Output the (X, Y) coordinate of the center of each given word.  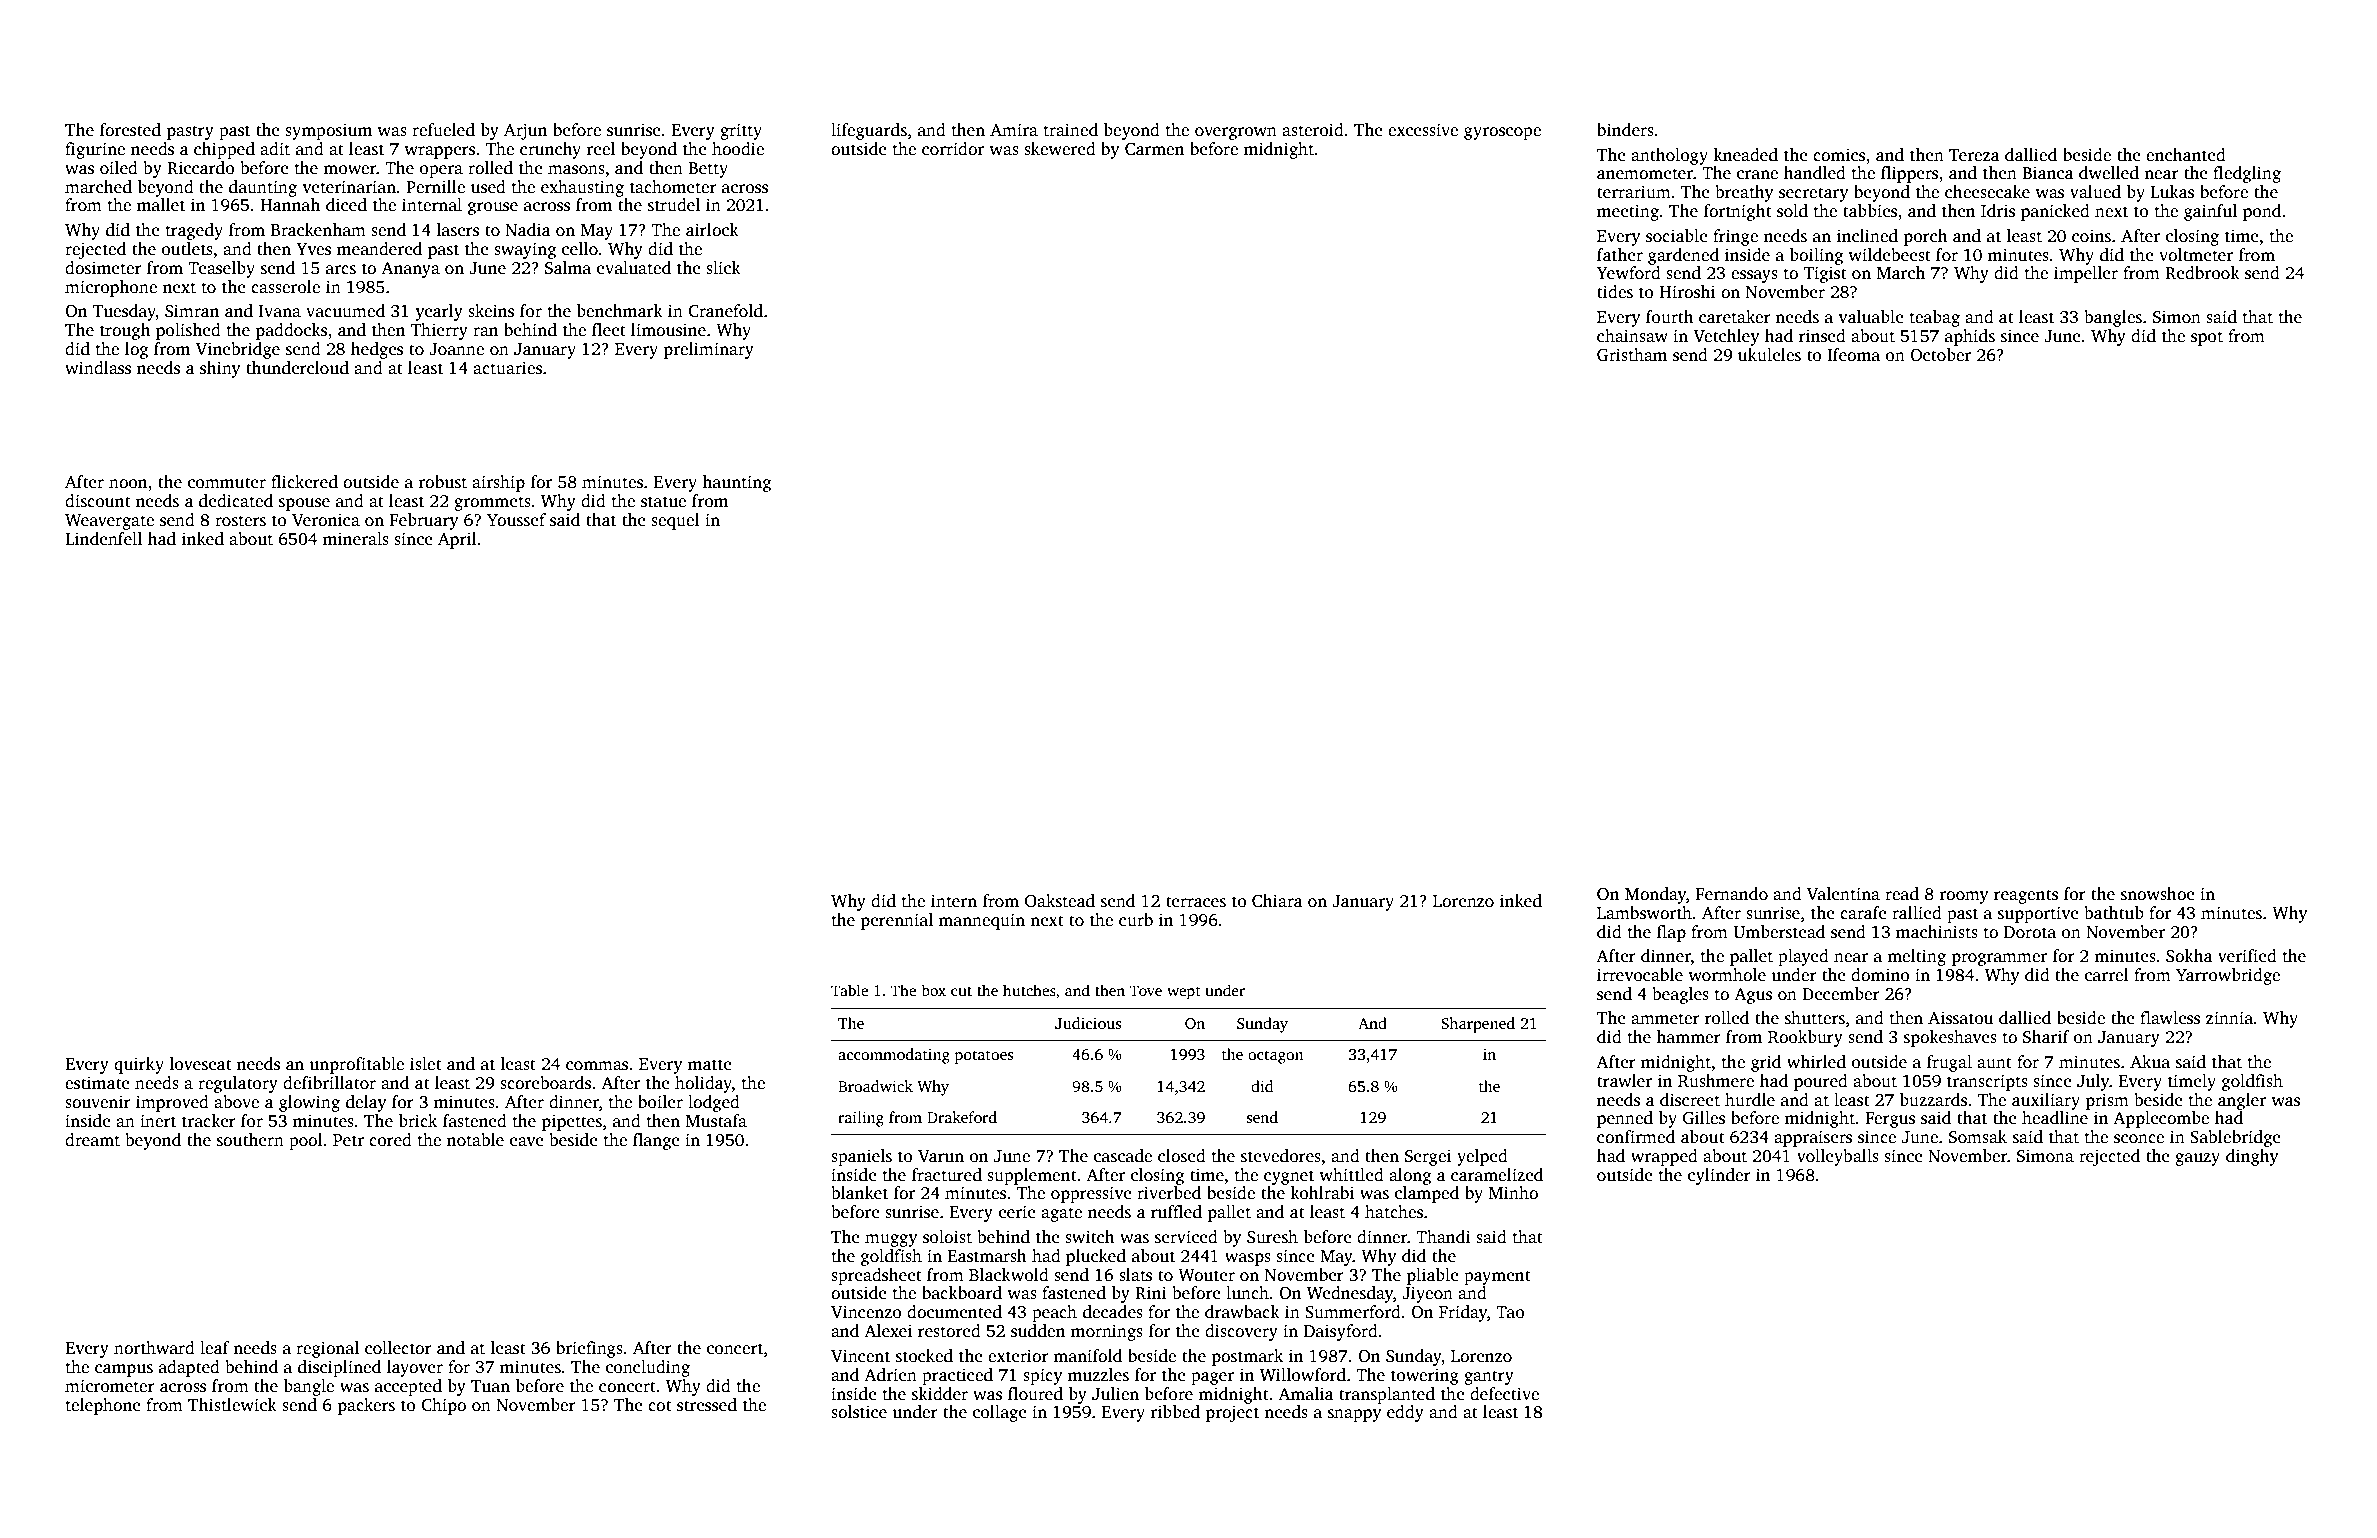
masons (576, 170)
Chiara (1277, 901)
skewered (1060, 149)
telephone (103, 1406)
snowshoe (2158, 894)
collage (1000, 1413)
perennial (897, 921)
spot (2207, 338)
